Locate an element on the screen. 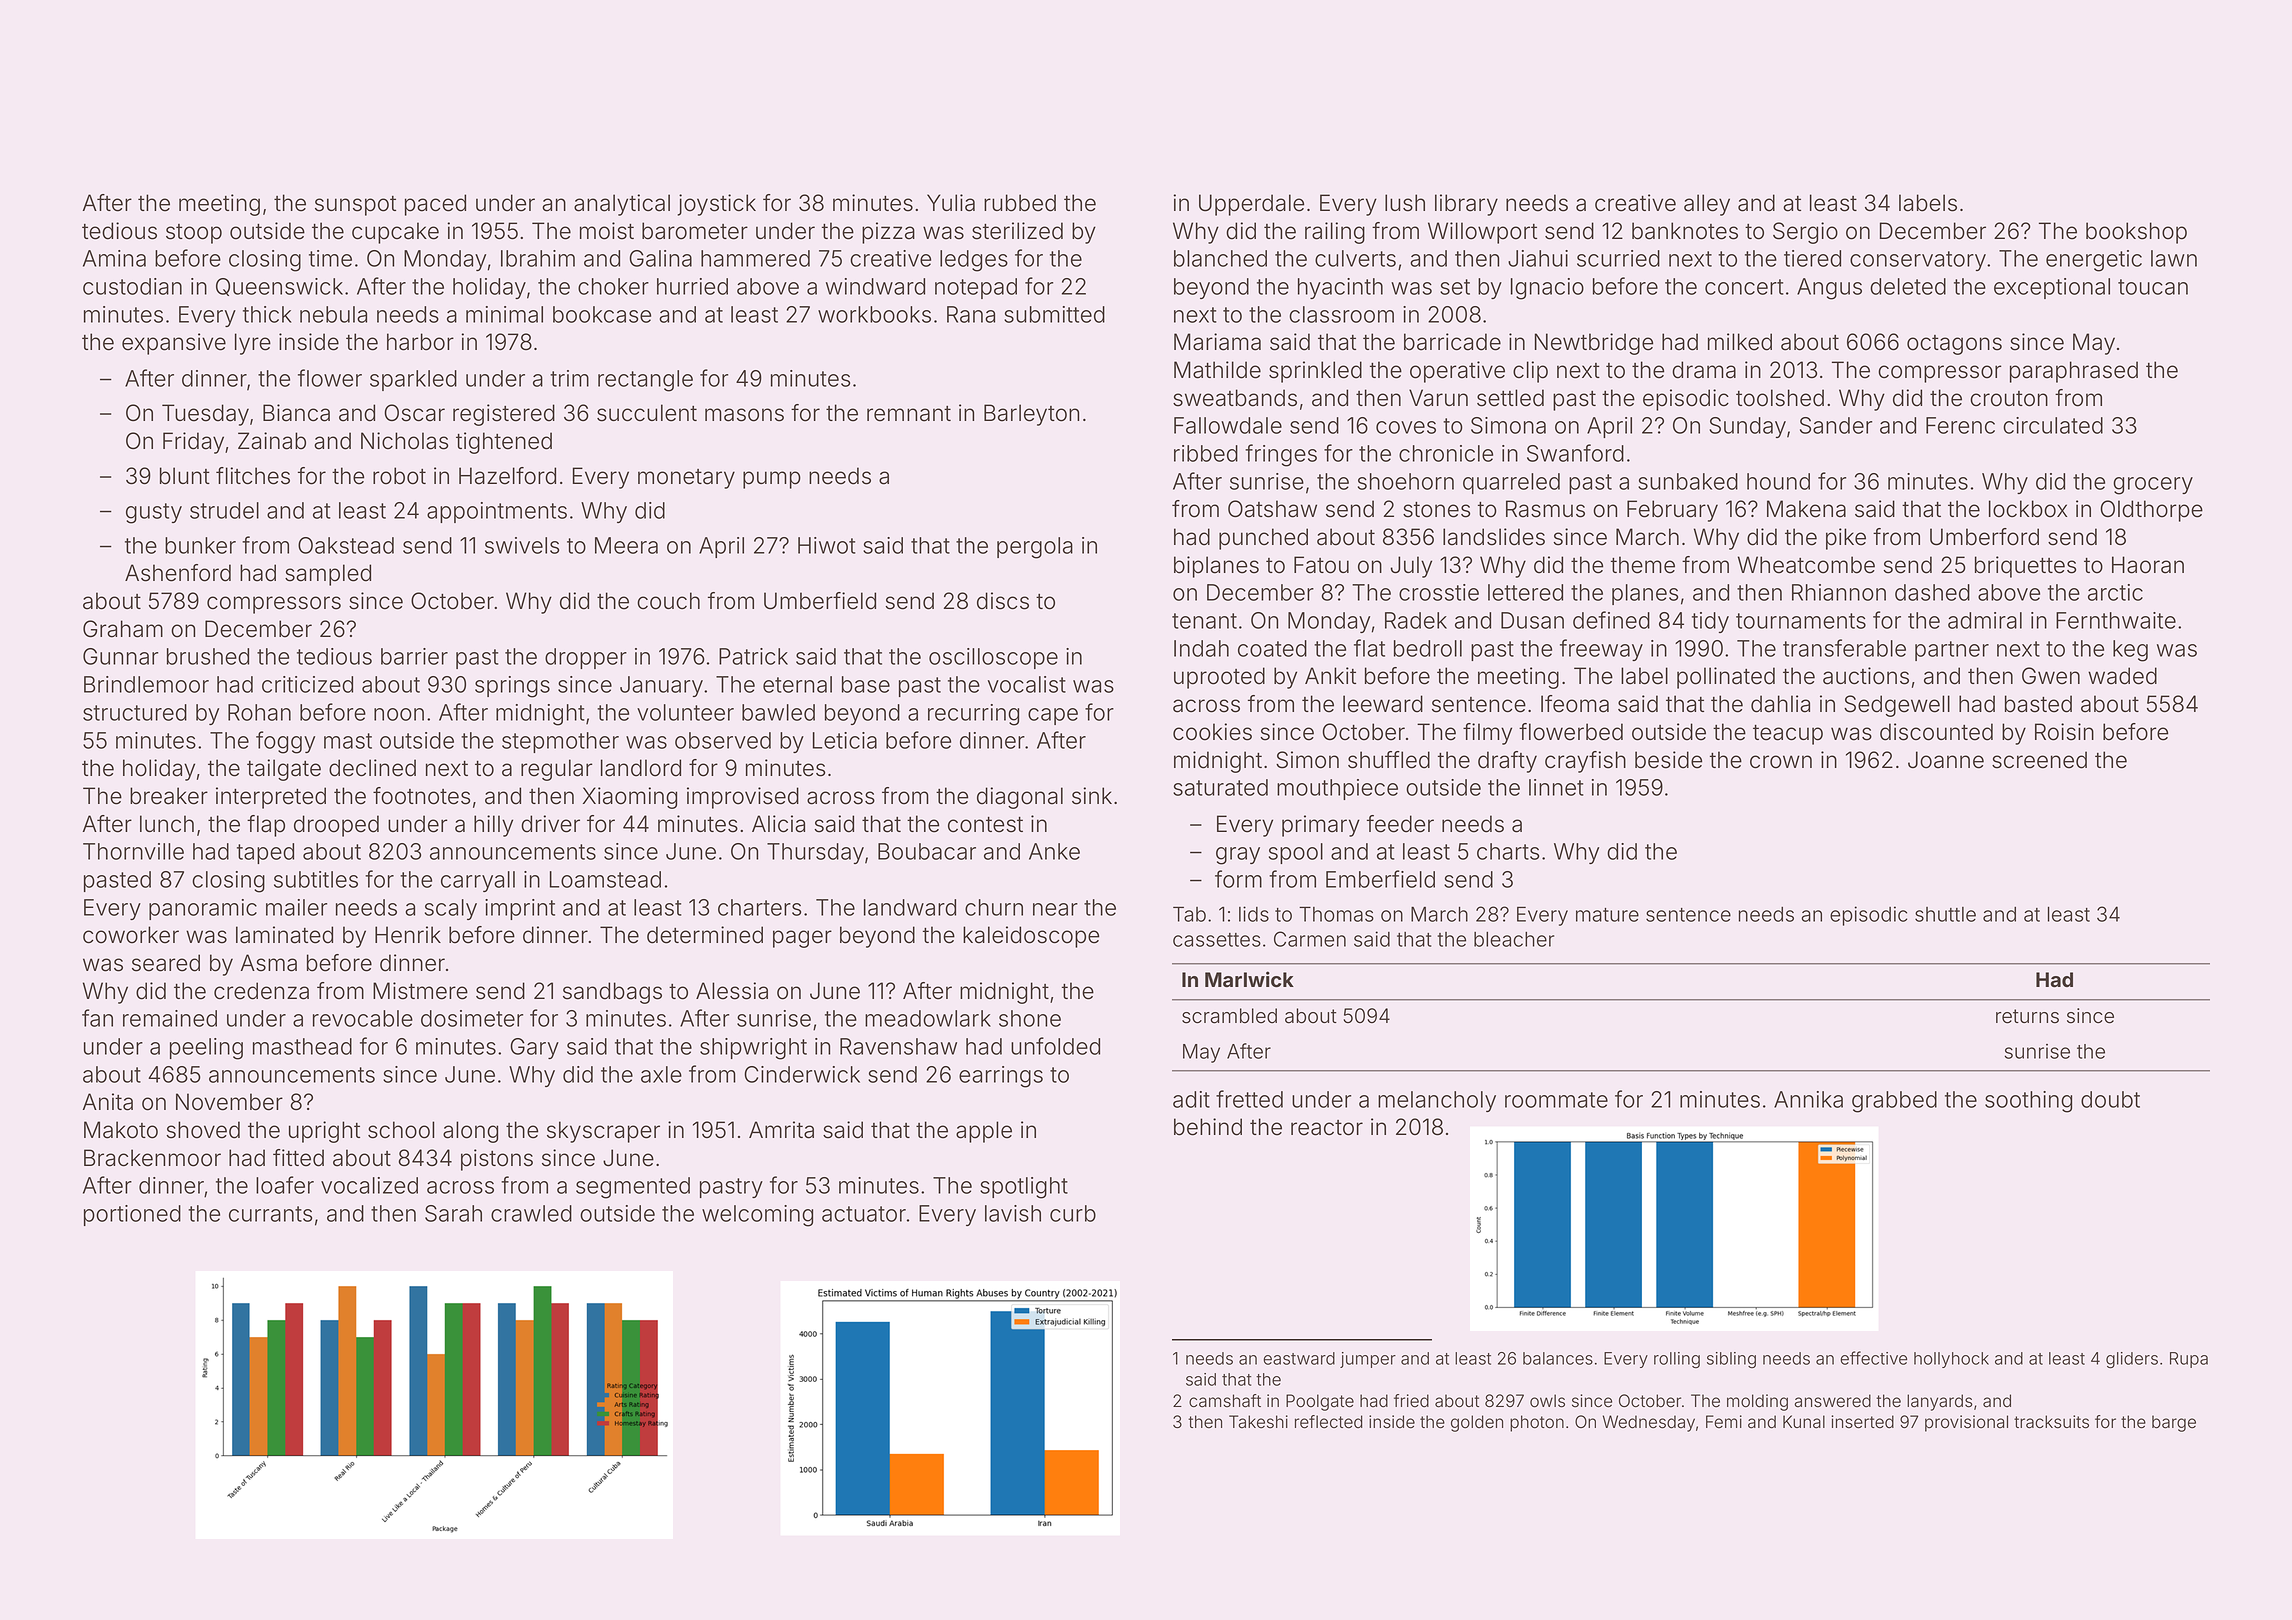  ribbed is located at coordinates (1206, 453).
